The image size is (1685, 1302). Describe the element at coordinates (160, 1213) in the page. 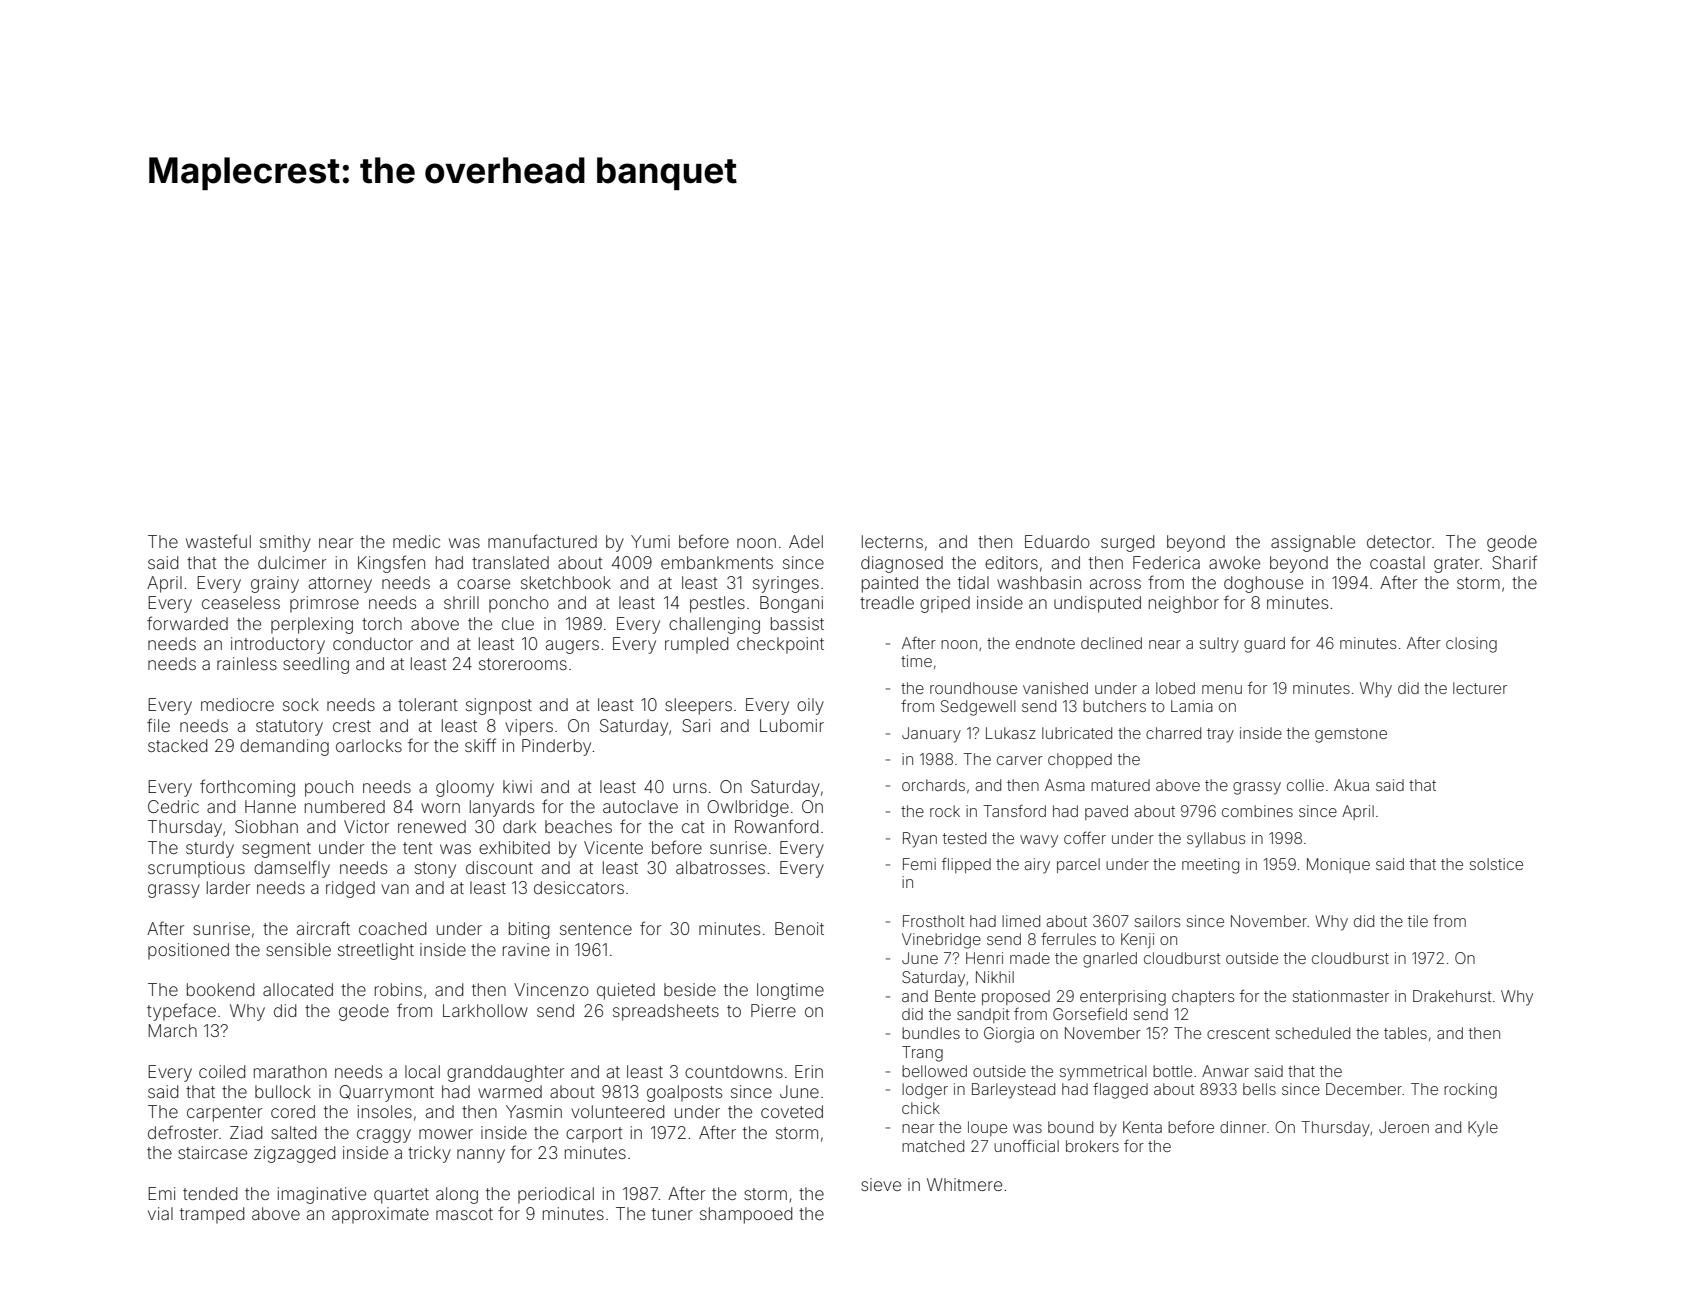

I see `vial` at that location.
